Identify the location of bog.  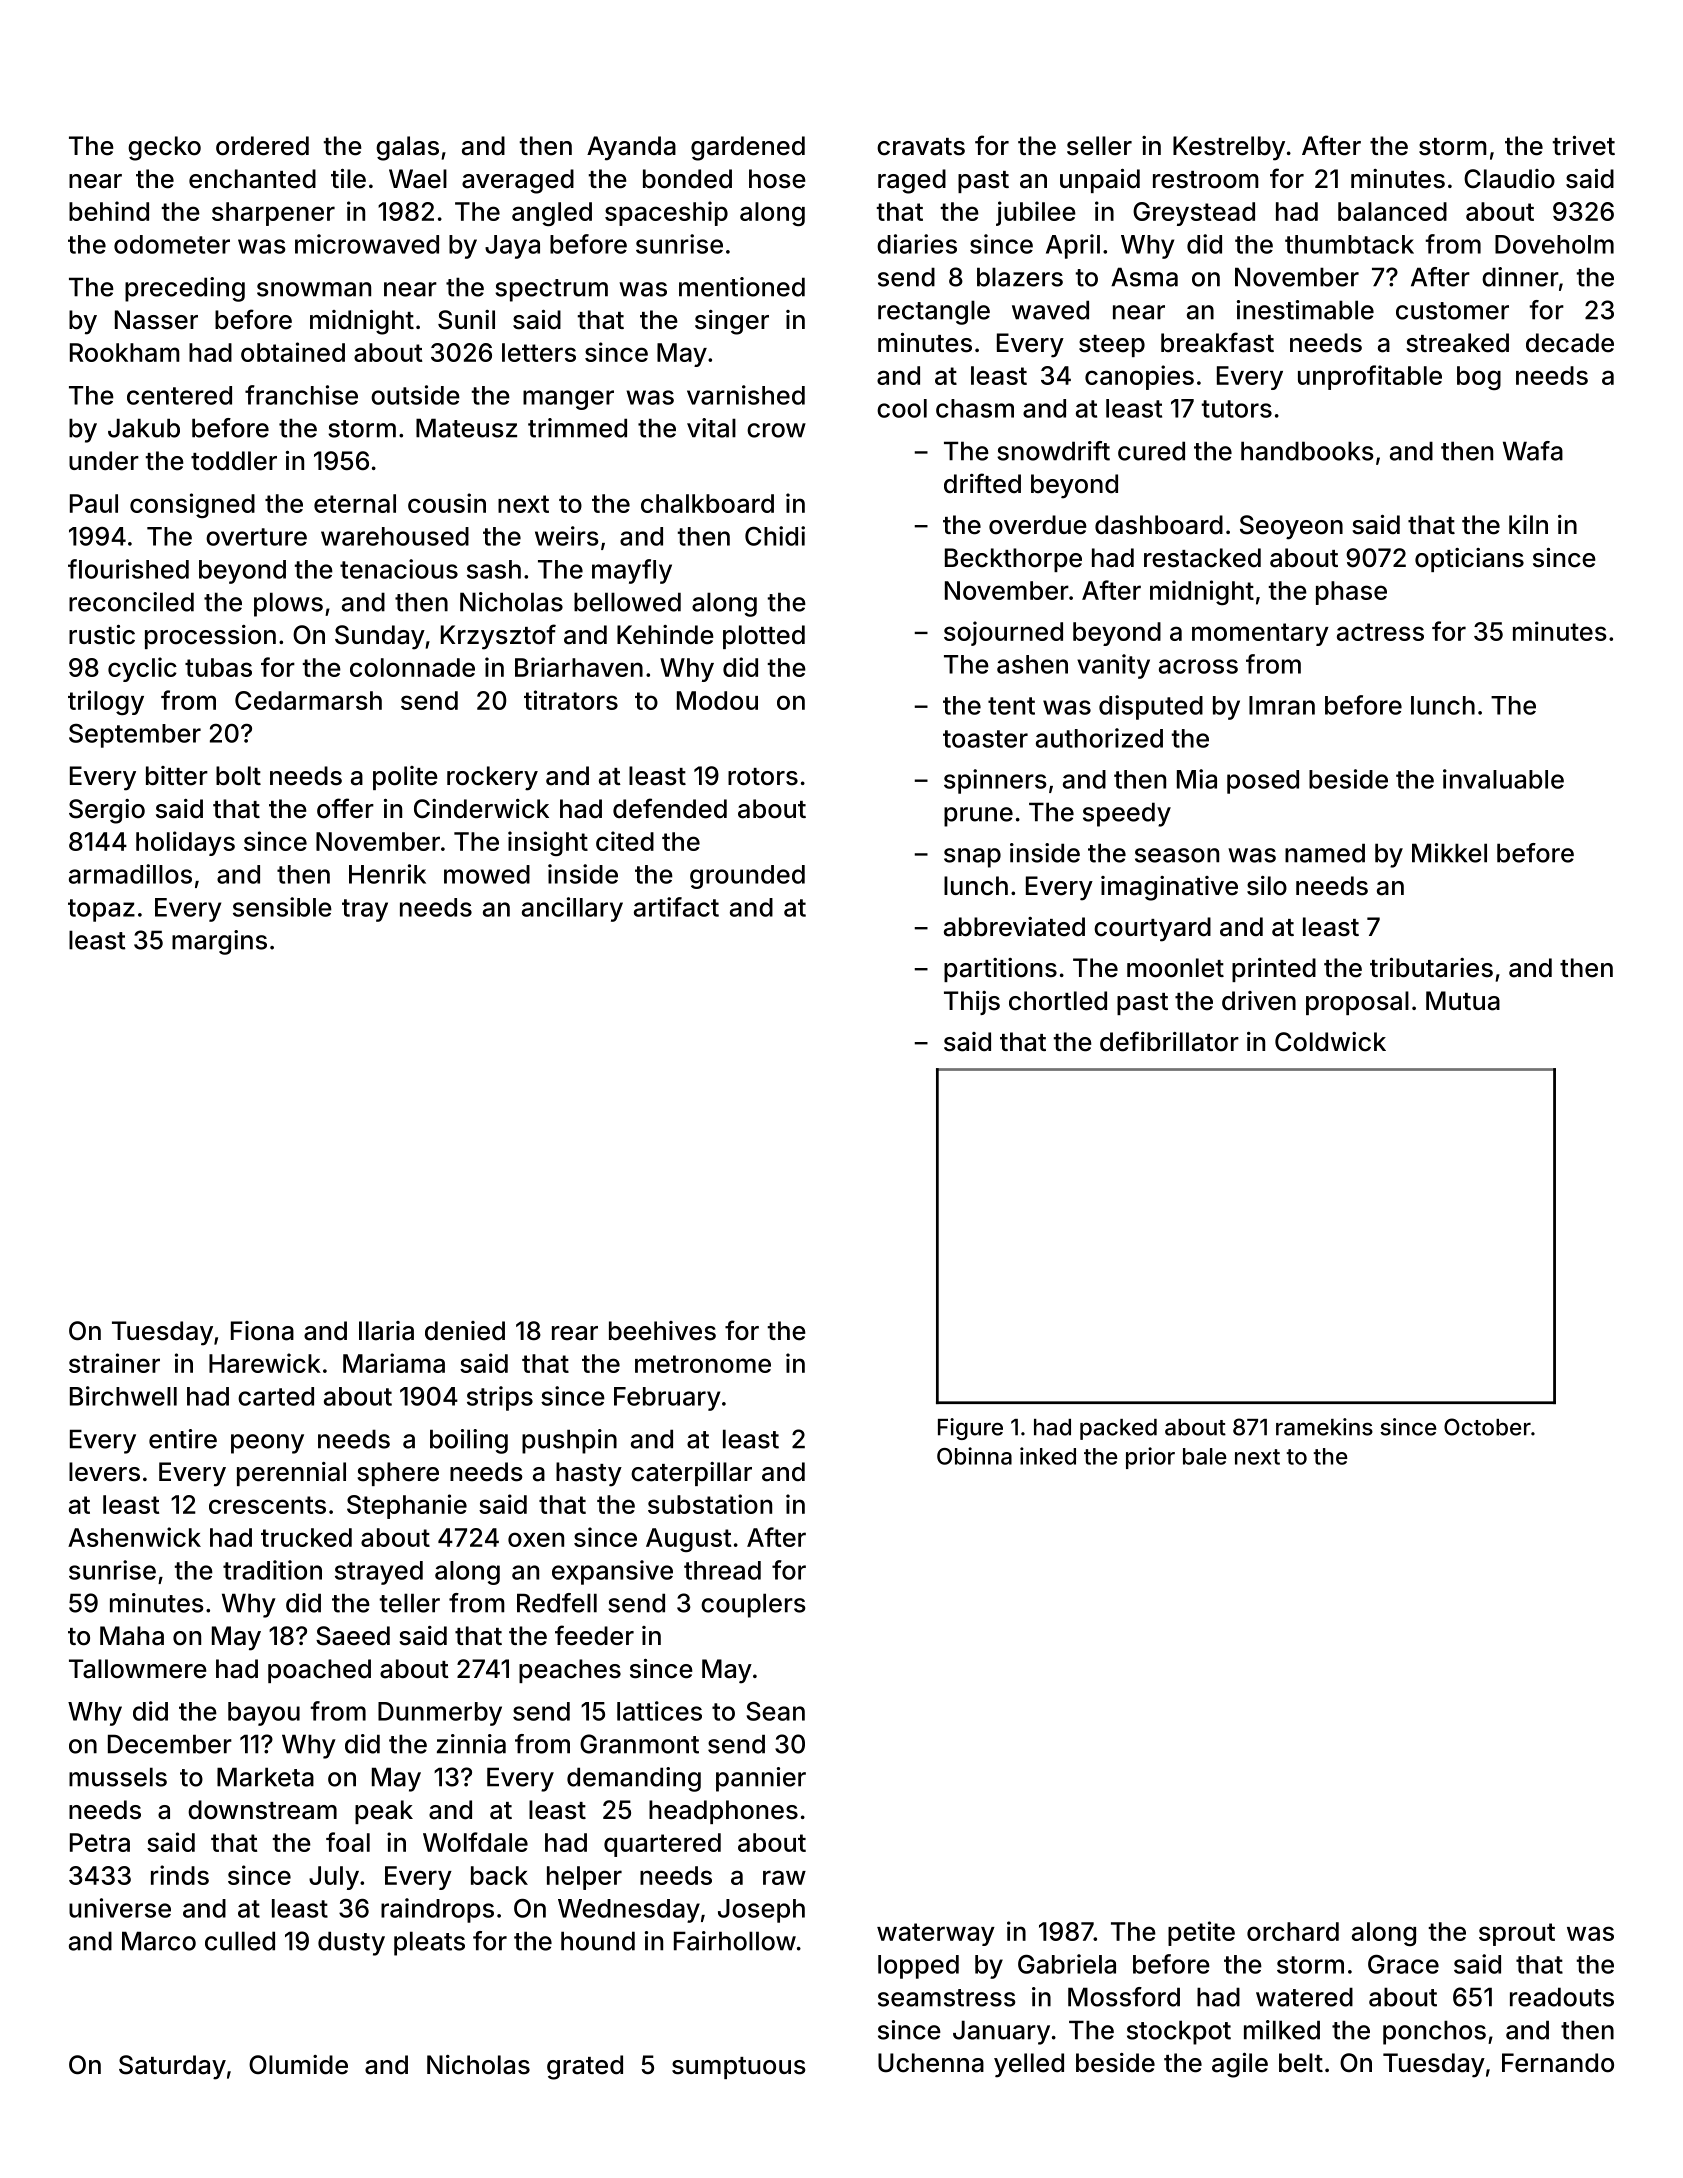
(1479, 378).
